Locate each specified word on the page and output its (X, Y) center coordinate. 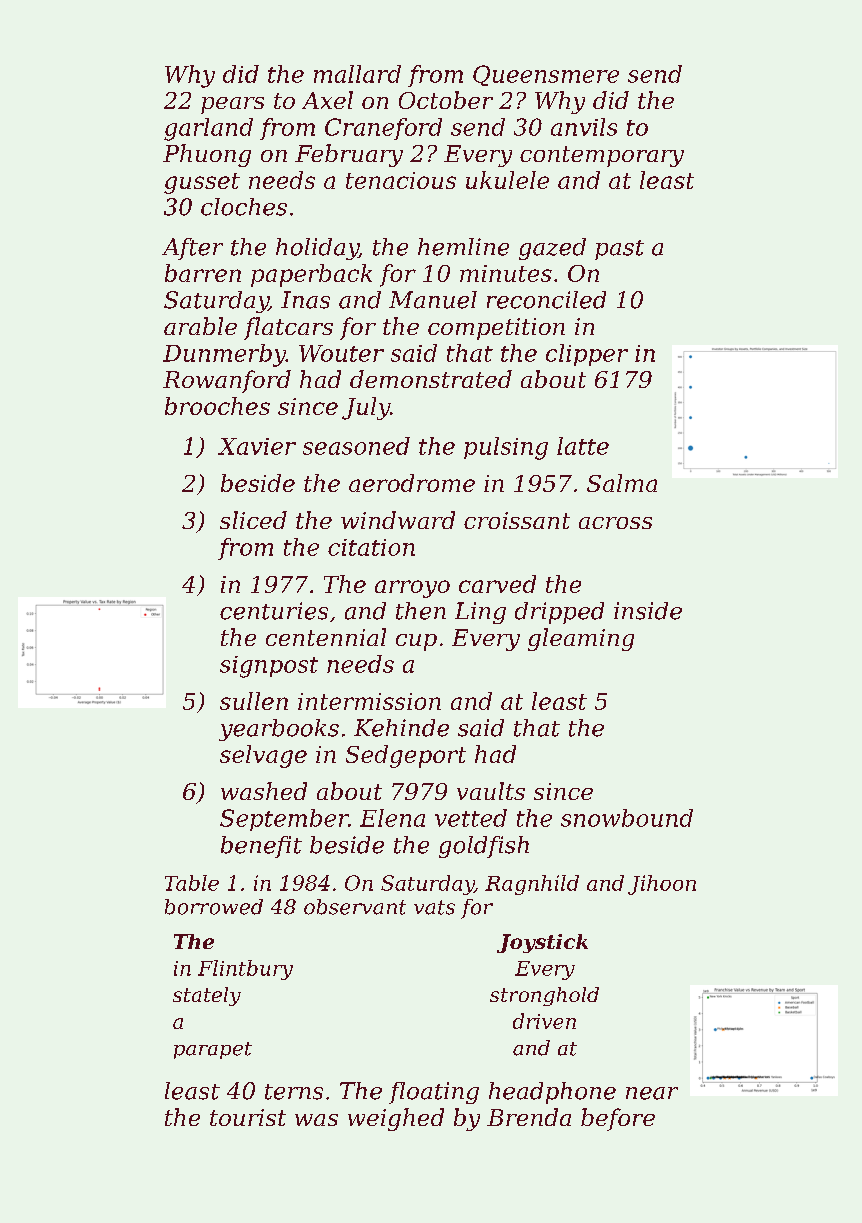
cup (416, 642)
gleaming (581, 639)
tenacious (401, 180)
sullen (254, 701)
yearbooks (279, 730)
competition (496, 329)
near (652, 1093)
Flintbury (245, 970)
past (619, 250)
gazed (552, 249)
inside (648, 611)
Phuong (207, 155)
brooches (217, 406)
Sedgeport (406, 756)
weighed (396, 1119)
